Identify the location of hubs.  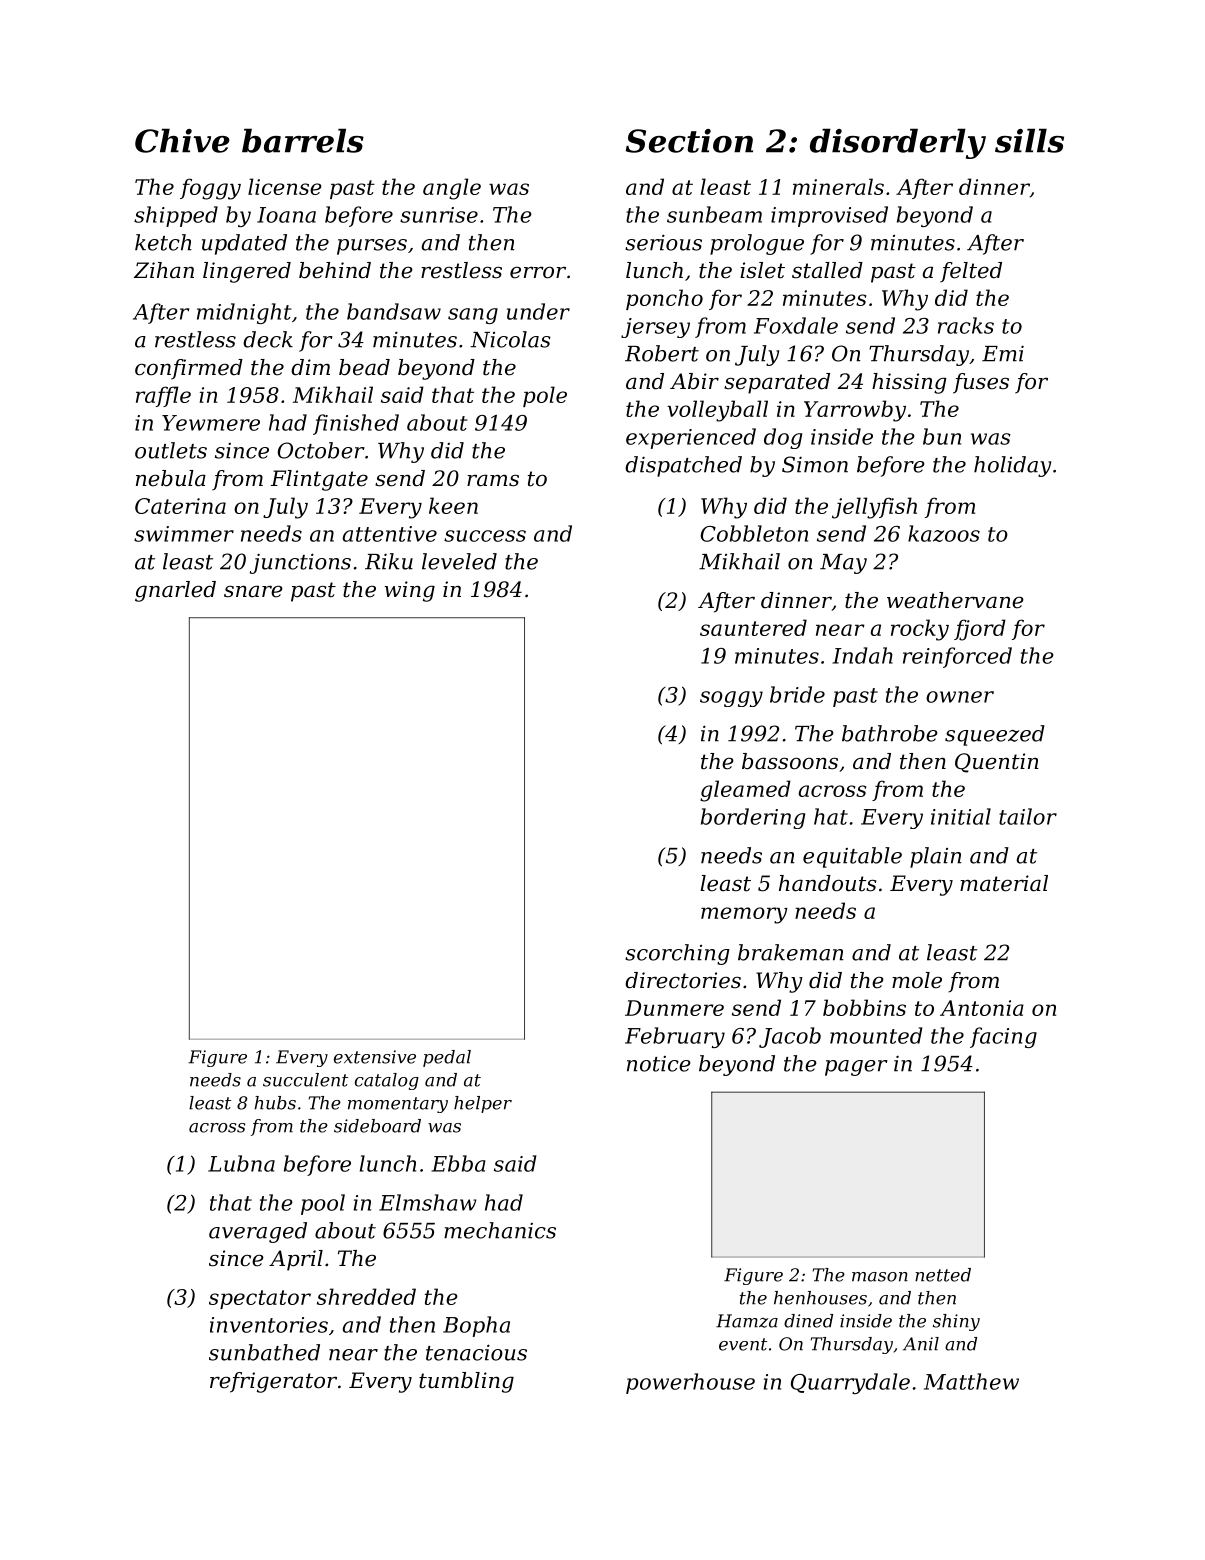
(275, 1103).
